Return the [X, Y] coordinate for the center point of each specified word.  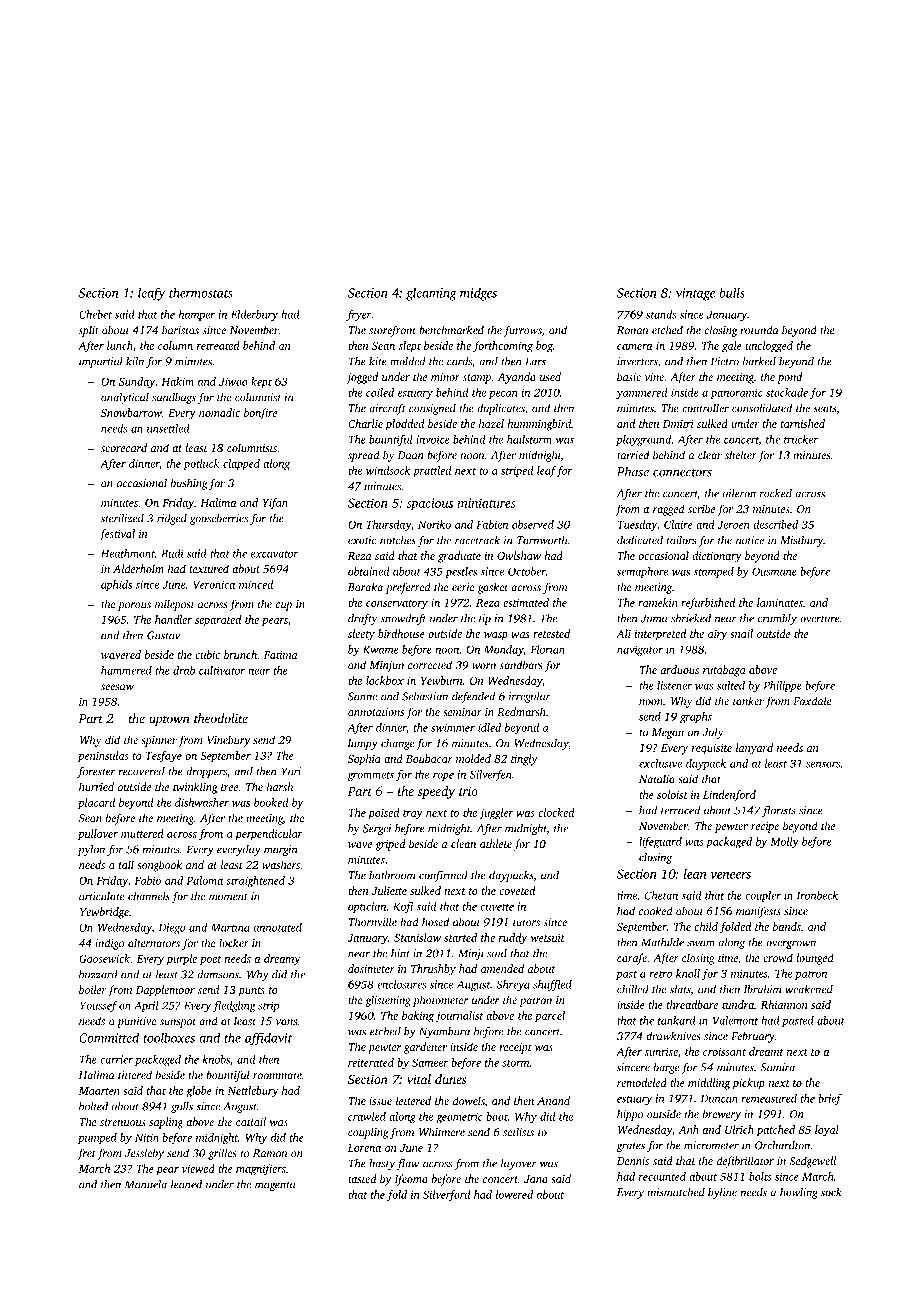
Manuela [146, 1184]
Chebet [95, 314]
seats [824, 409]
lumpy [363, 744]
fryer [358, 315]
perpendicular [269, 835]
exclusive [660, 763]
